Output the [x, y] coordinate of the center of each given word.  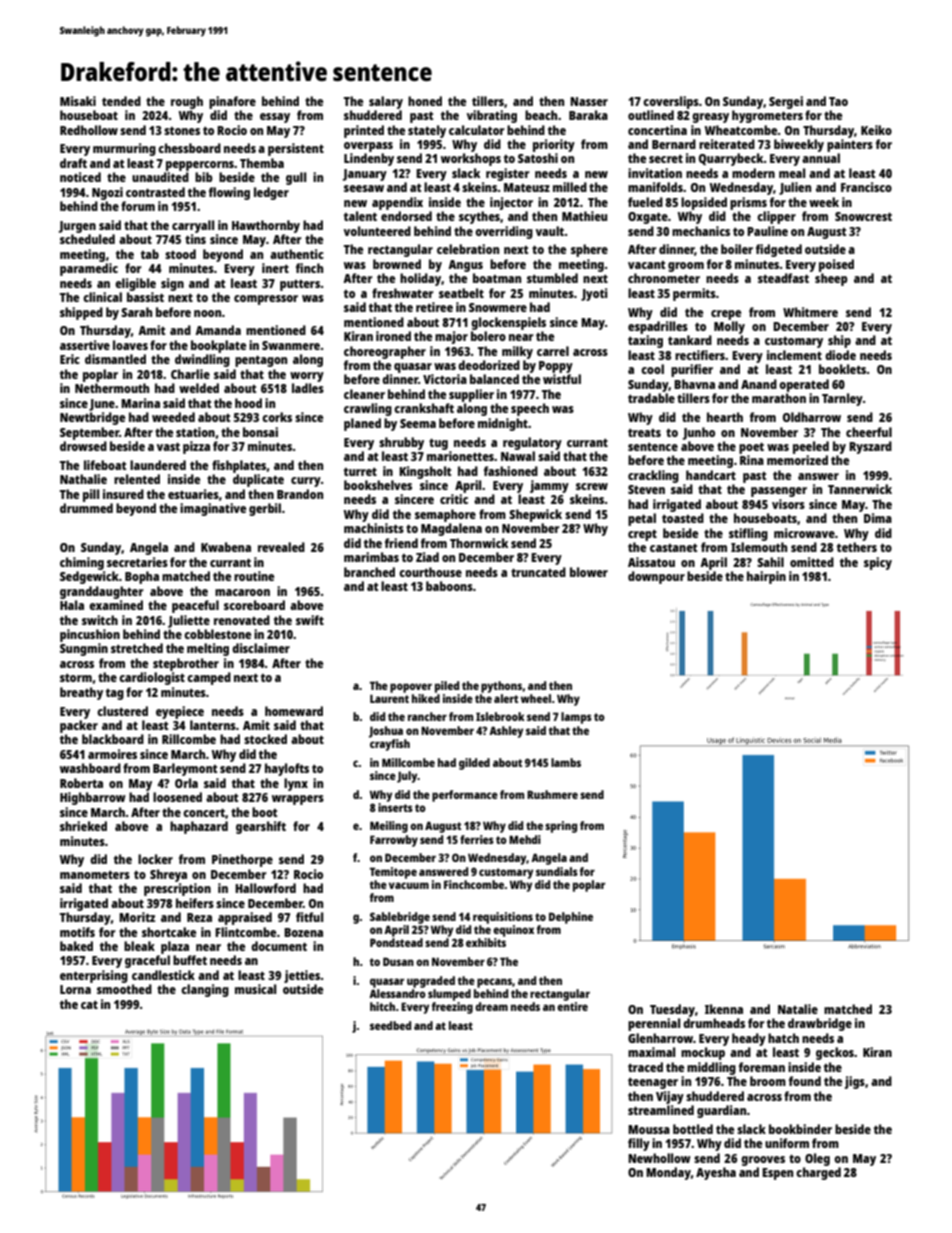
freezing [452, 1008]
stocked [265, 739]
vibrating [492, 116]
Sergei [786, 102]
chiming [82, 563]
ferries [477, 839]
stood [180, 254]
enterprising [94, 976]
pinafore [232, 102]
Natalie [798, 1009]
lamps [576, 718]
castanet [673, 548]
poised [836, 265]
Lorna [75, 989]
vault [550, 231]
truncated [538, 572]
